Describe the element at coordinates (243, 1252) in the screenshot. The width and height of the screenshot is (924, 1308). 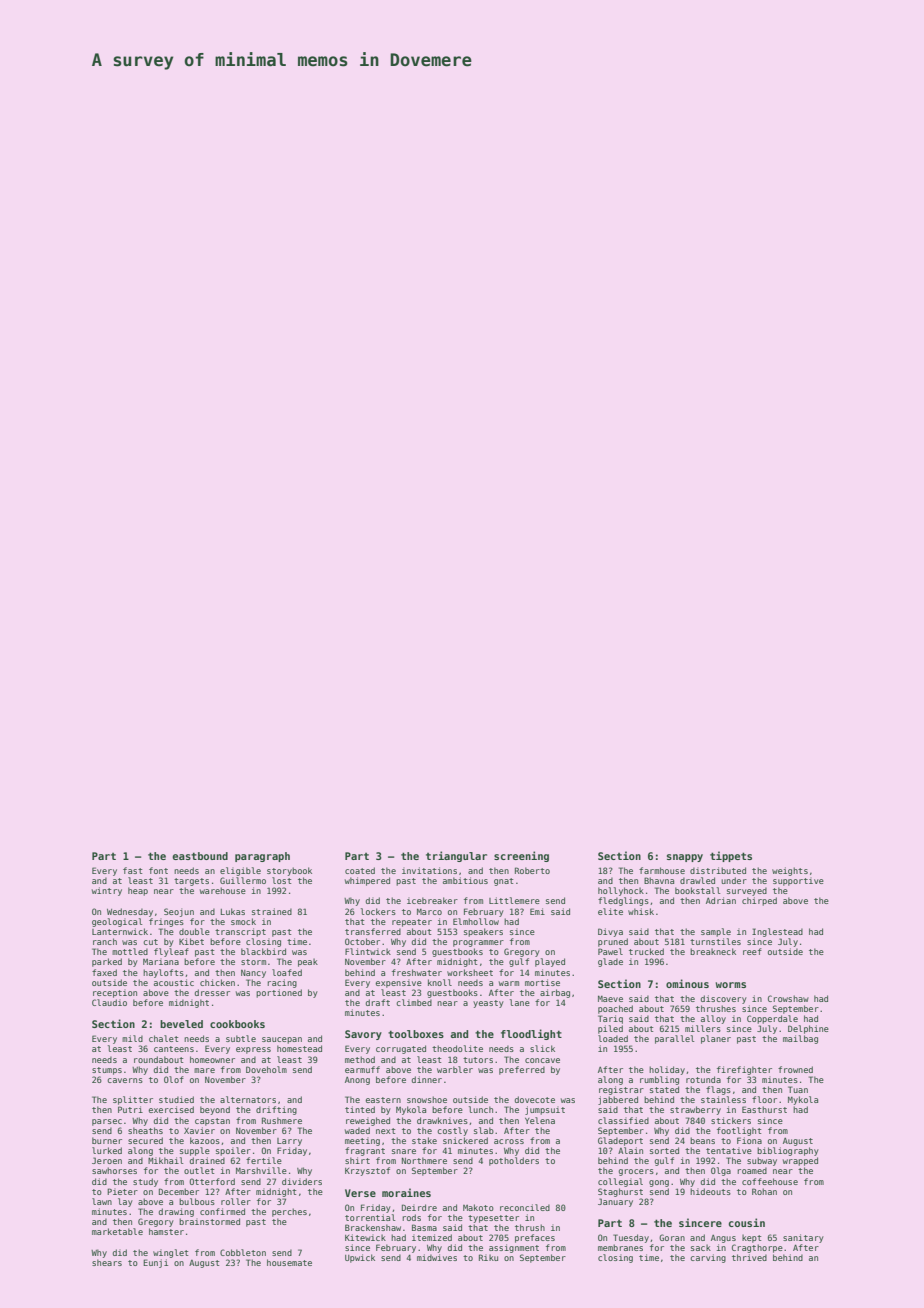
I see `Cobbleton` at that location.
